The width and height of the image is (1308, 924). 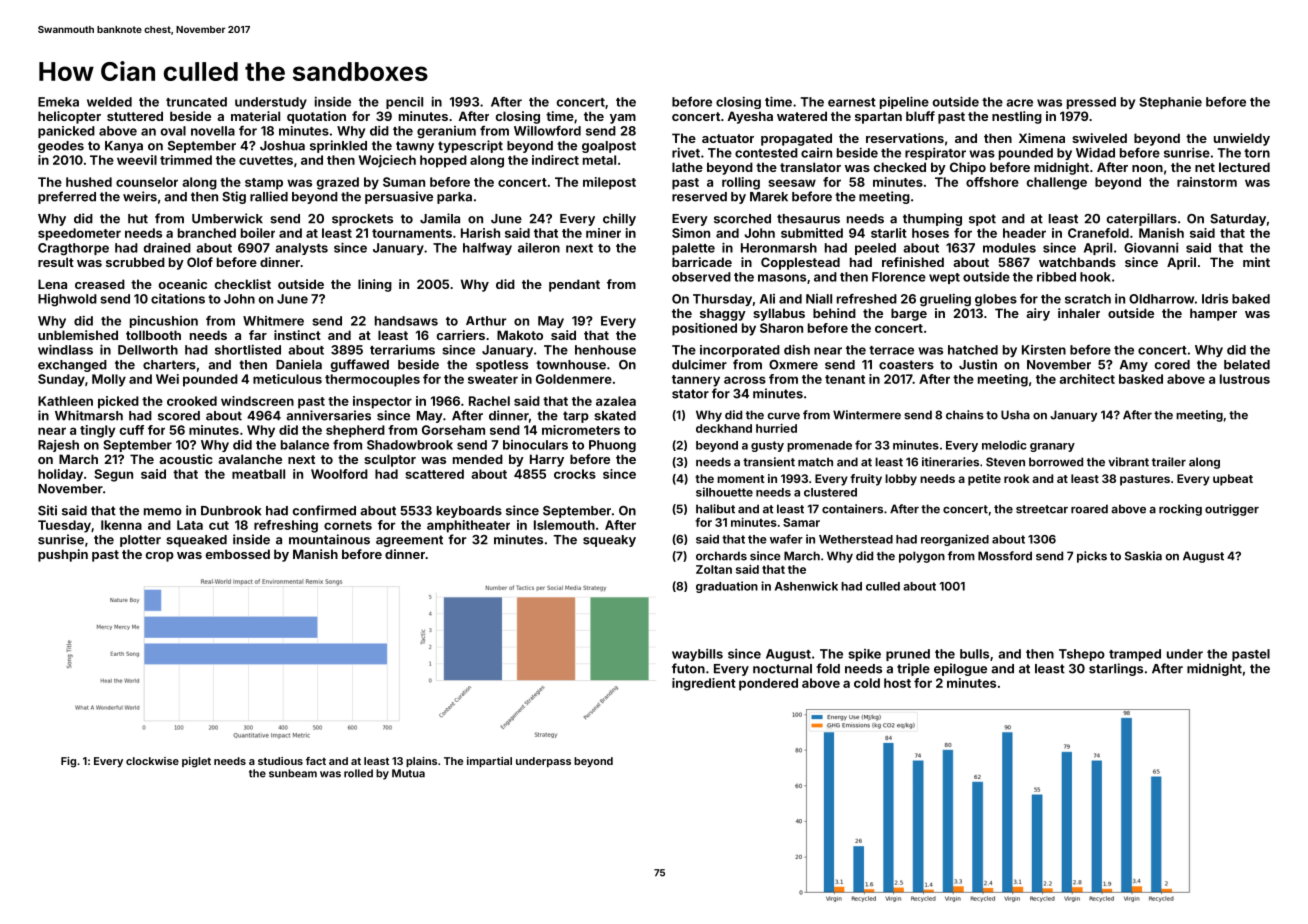 What do you see at coordinates (688, 668) in the image?
I see `futon` at bounding box center [688, 668].
